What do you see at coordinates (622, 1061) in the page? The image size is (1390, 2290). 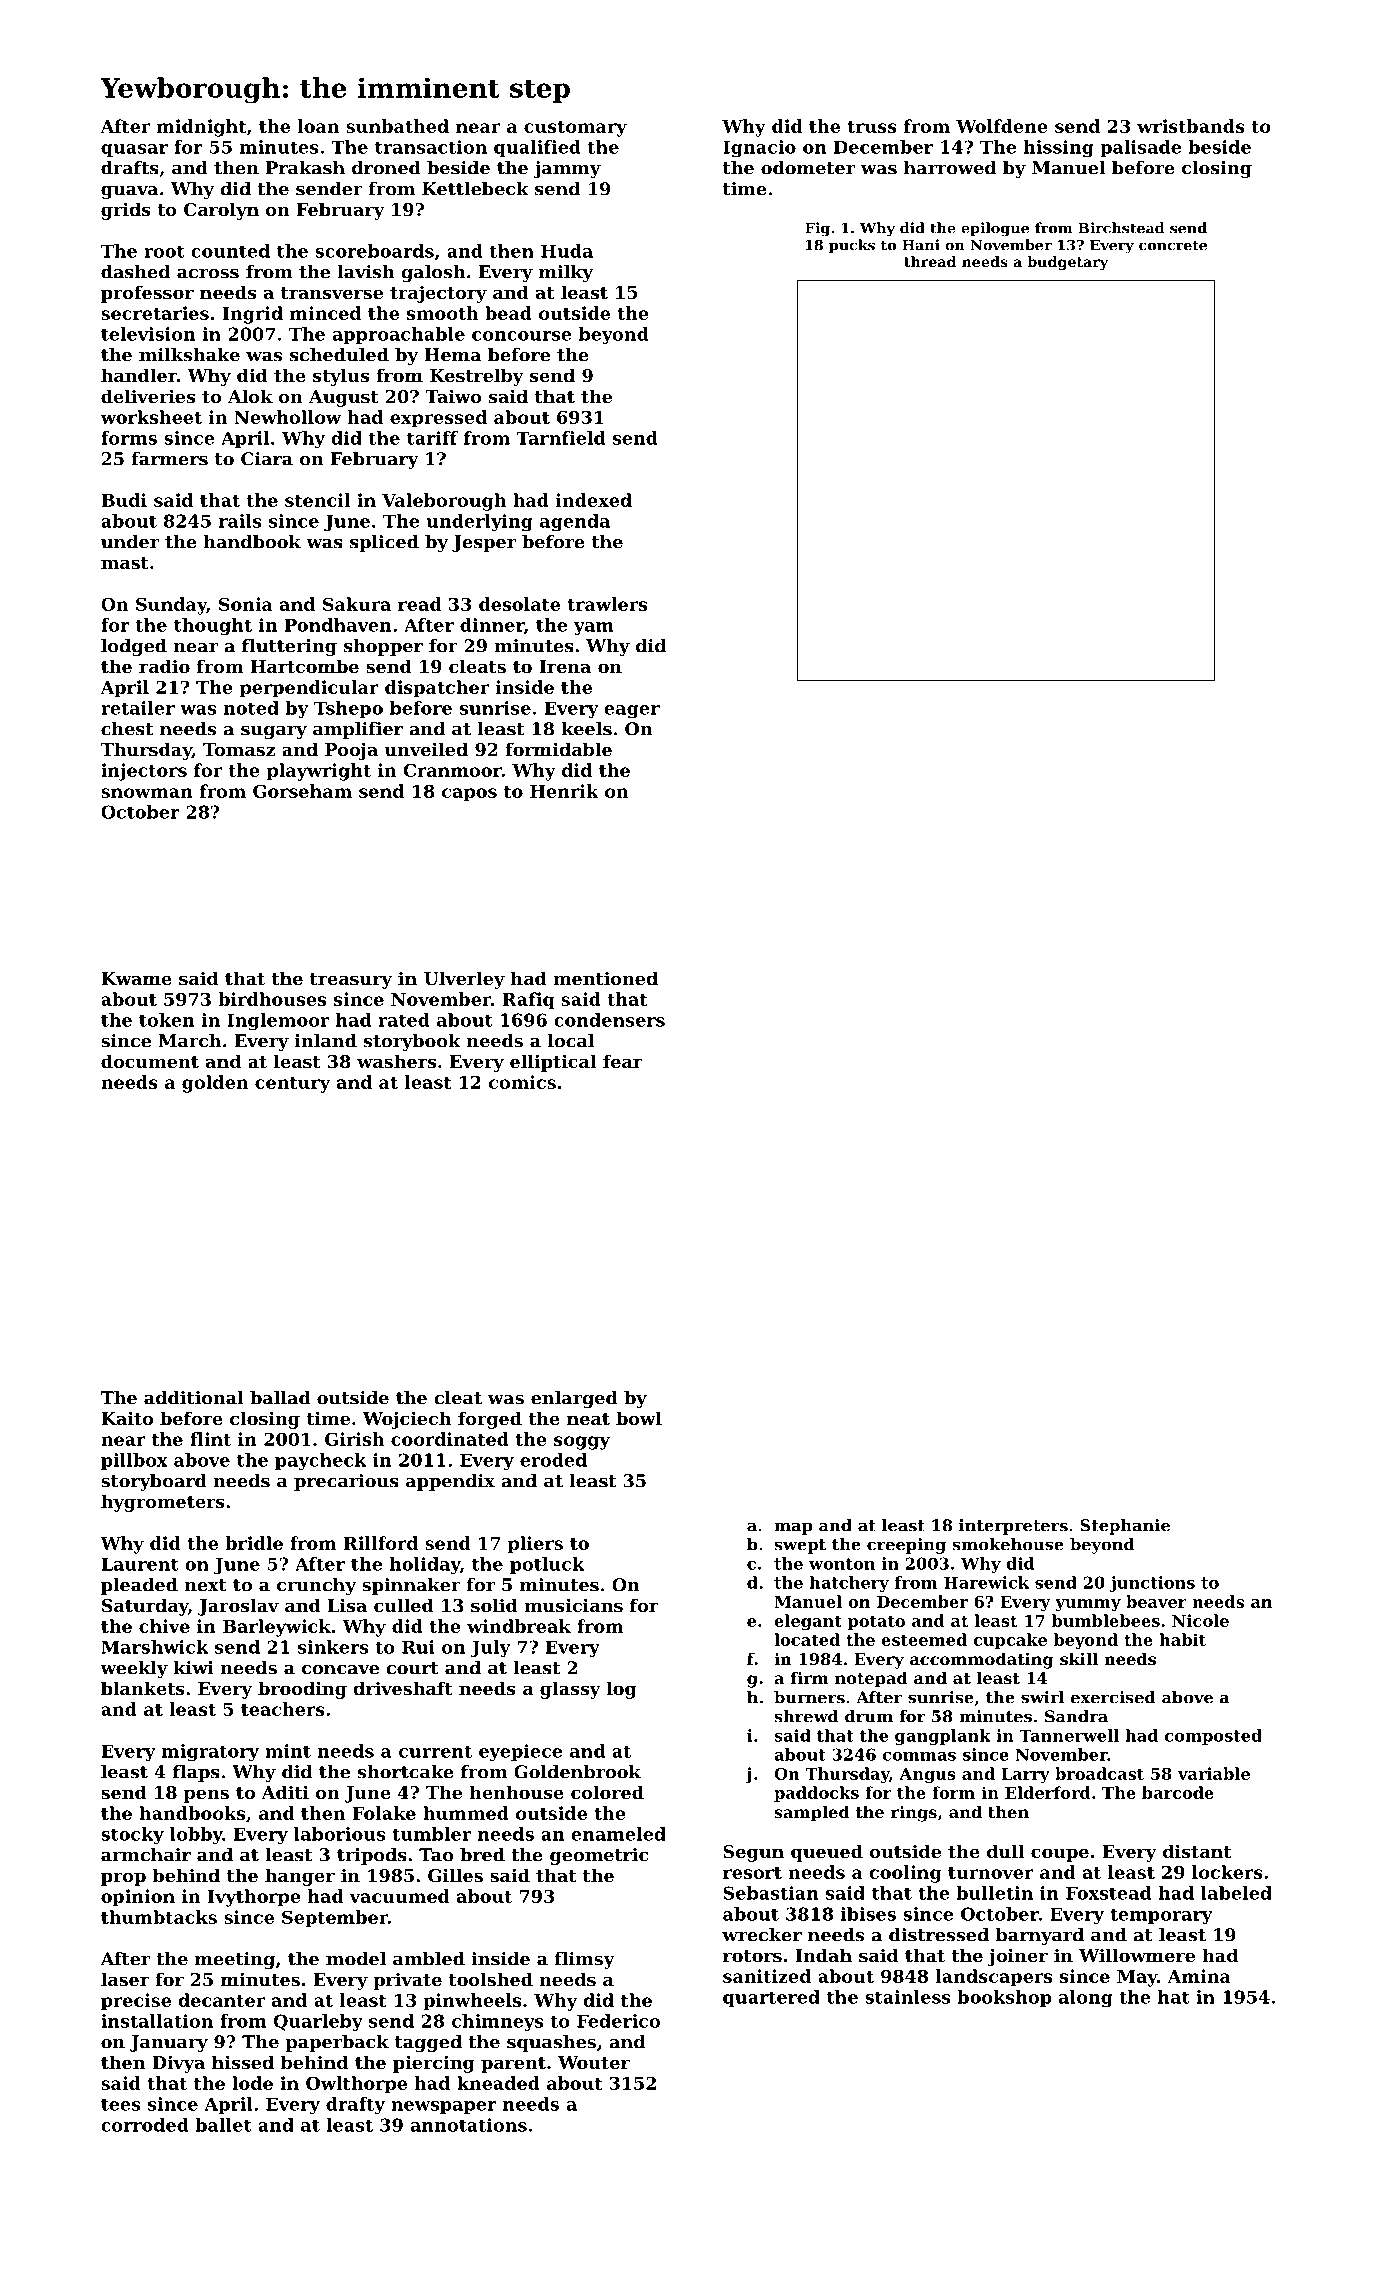 I see `fear` at bounding box center [622, 1061].
